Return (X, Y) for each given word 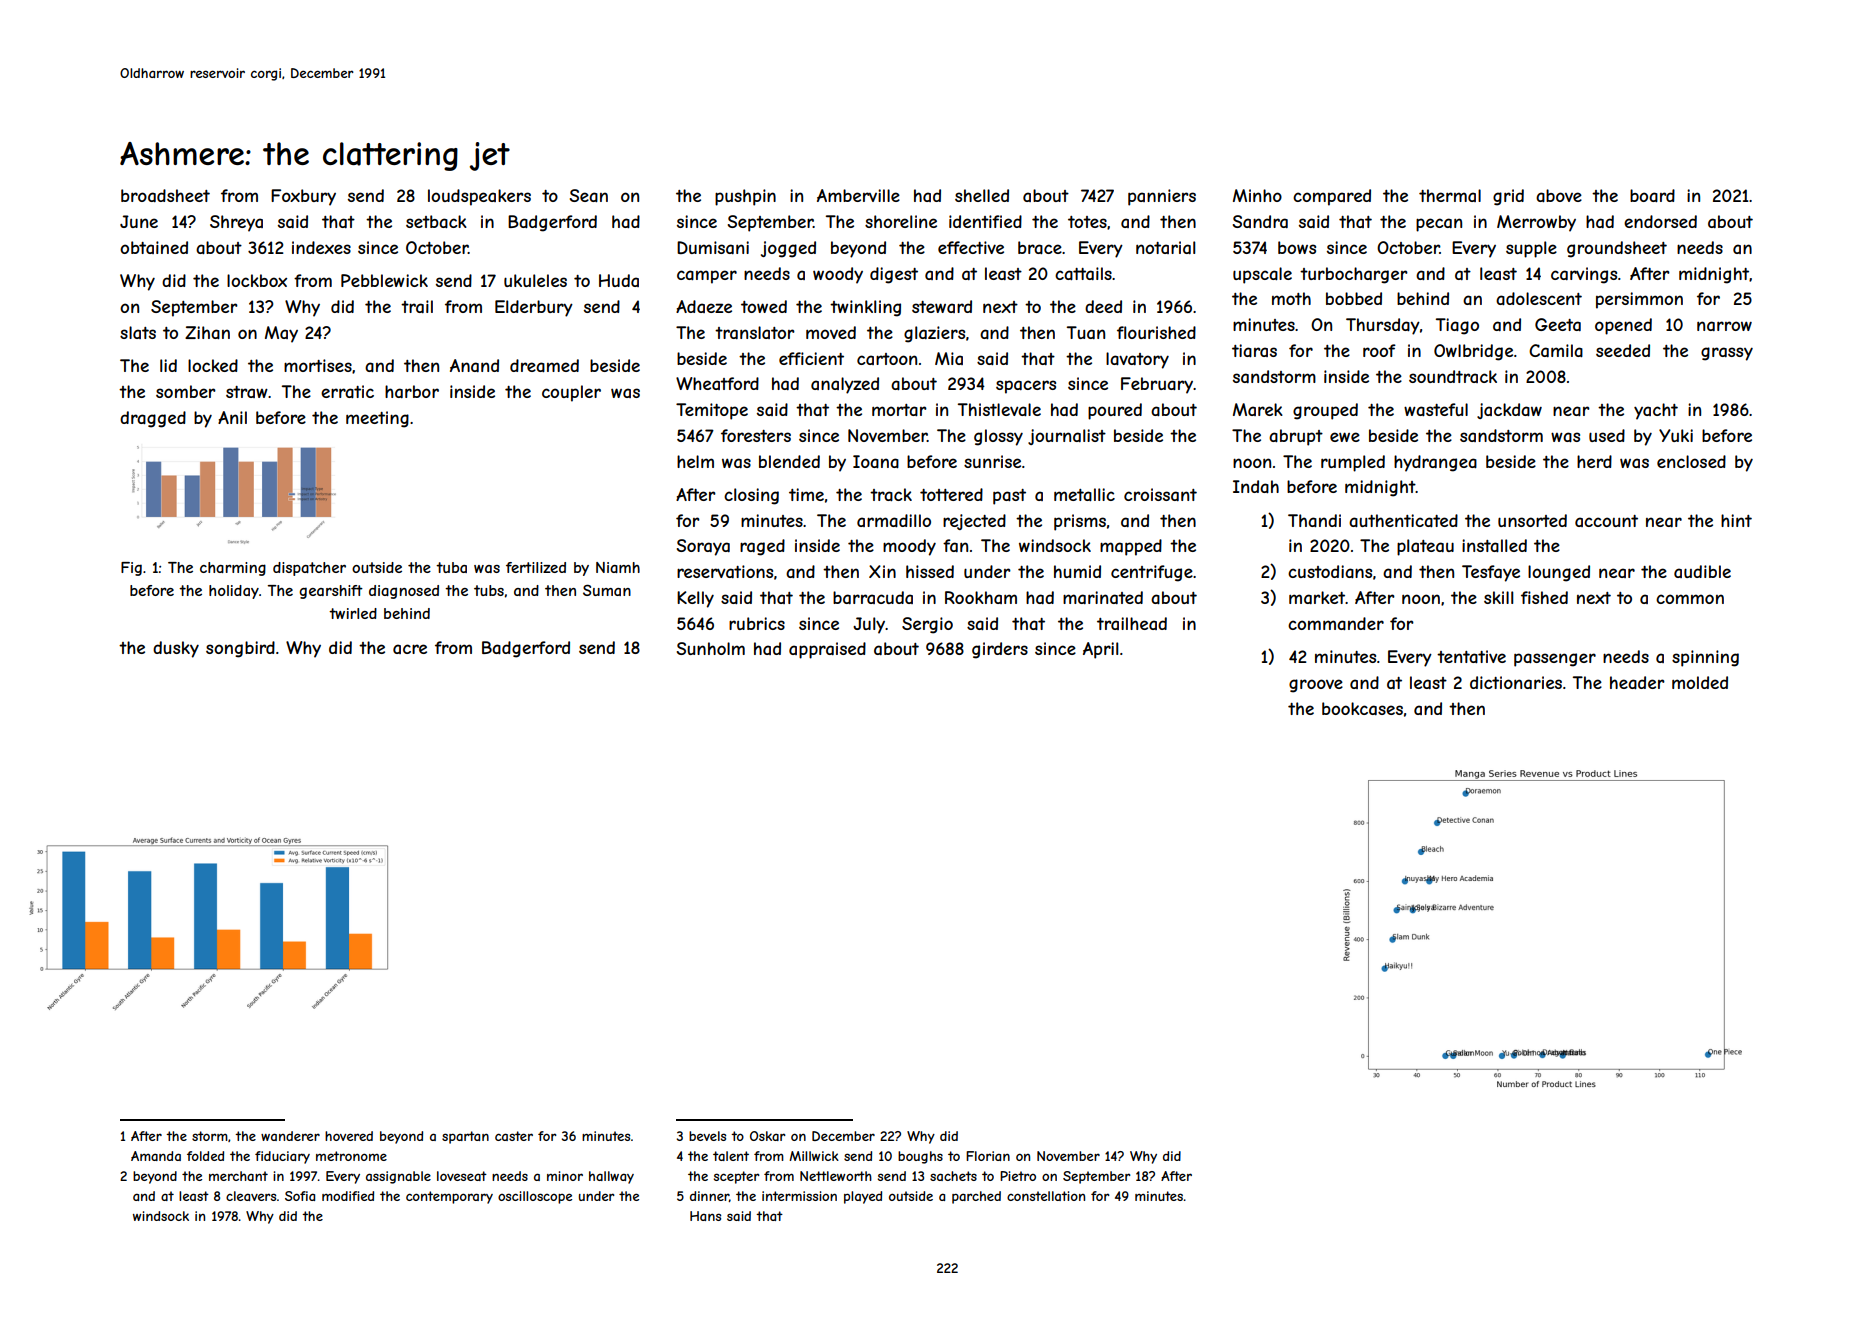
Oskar (768, 1136)
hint (1736, 520)
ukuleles (535, 280)
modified (348, 1196)
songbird (240, 649)
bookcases (1362, 708)
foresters (756, 435)
